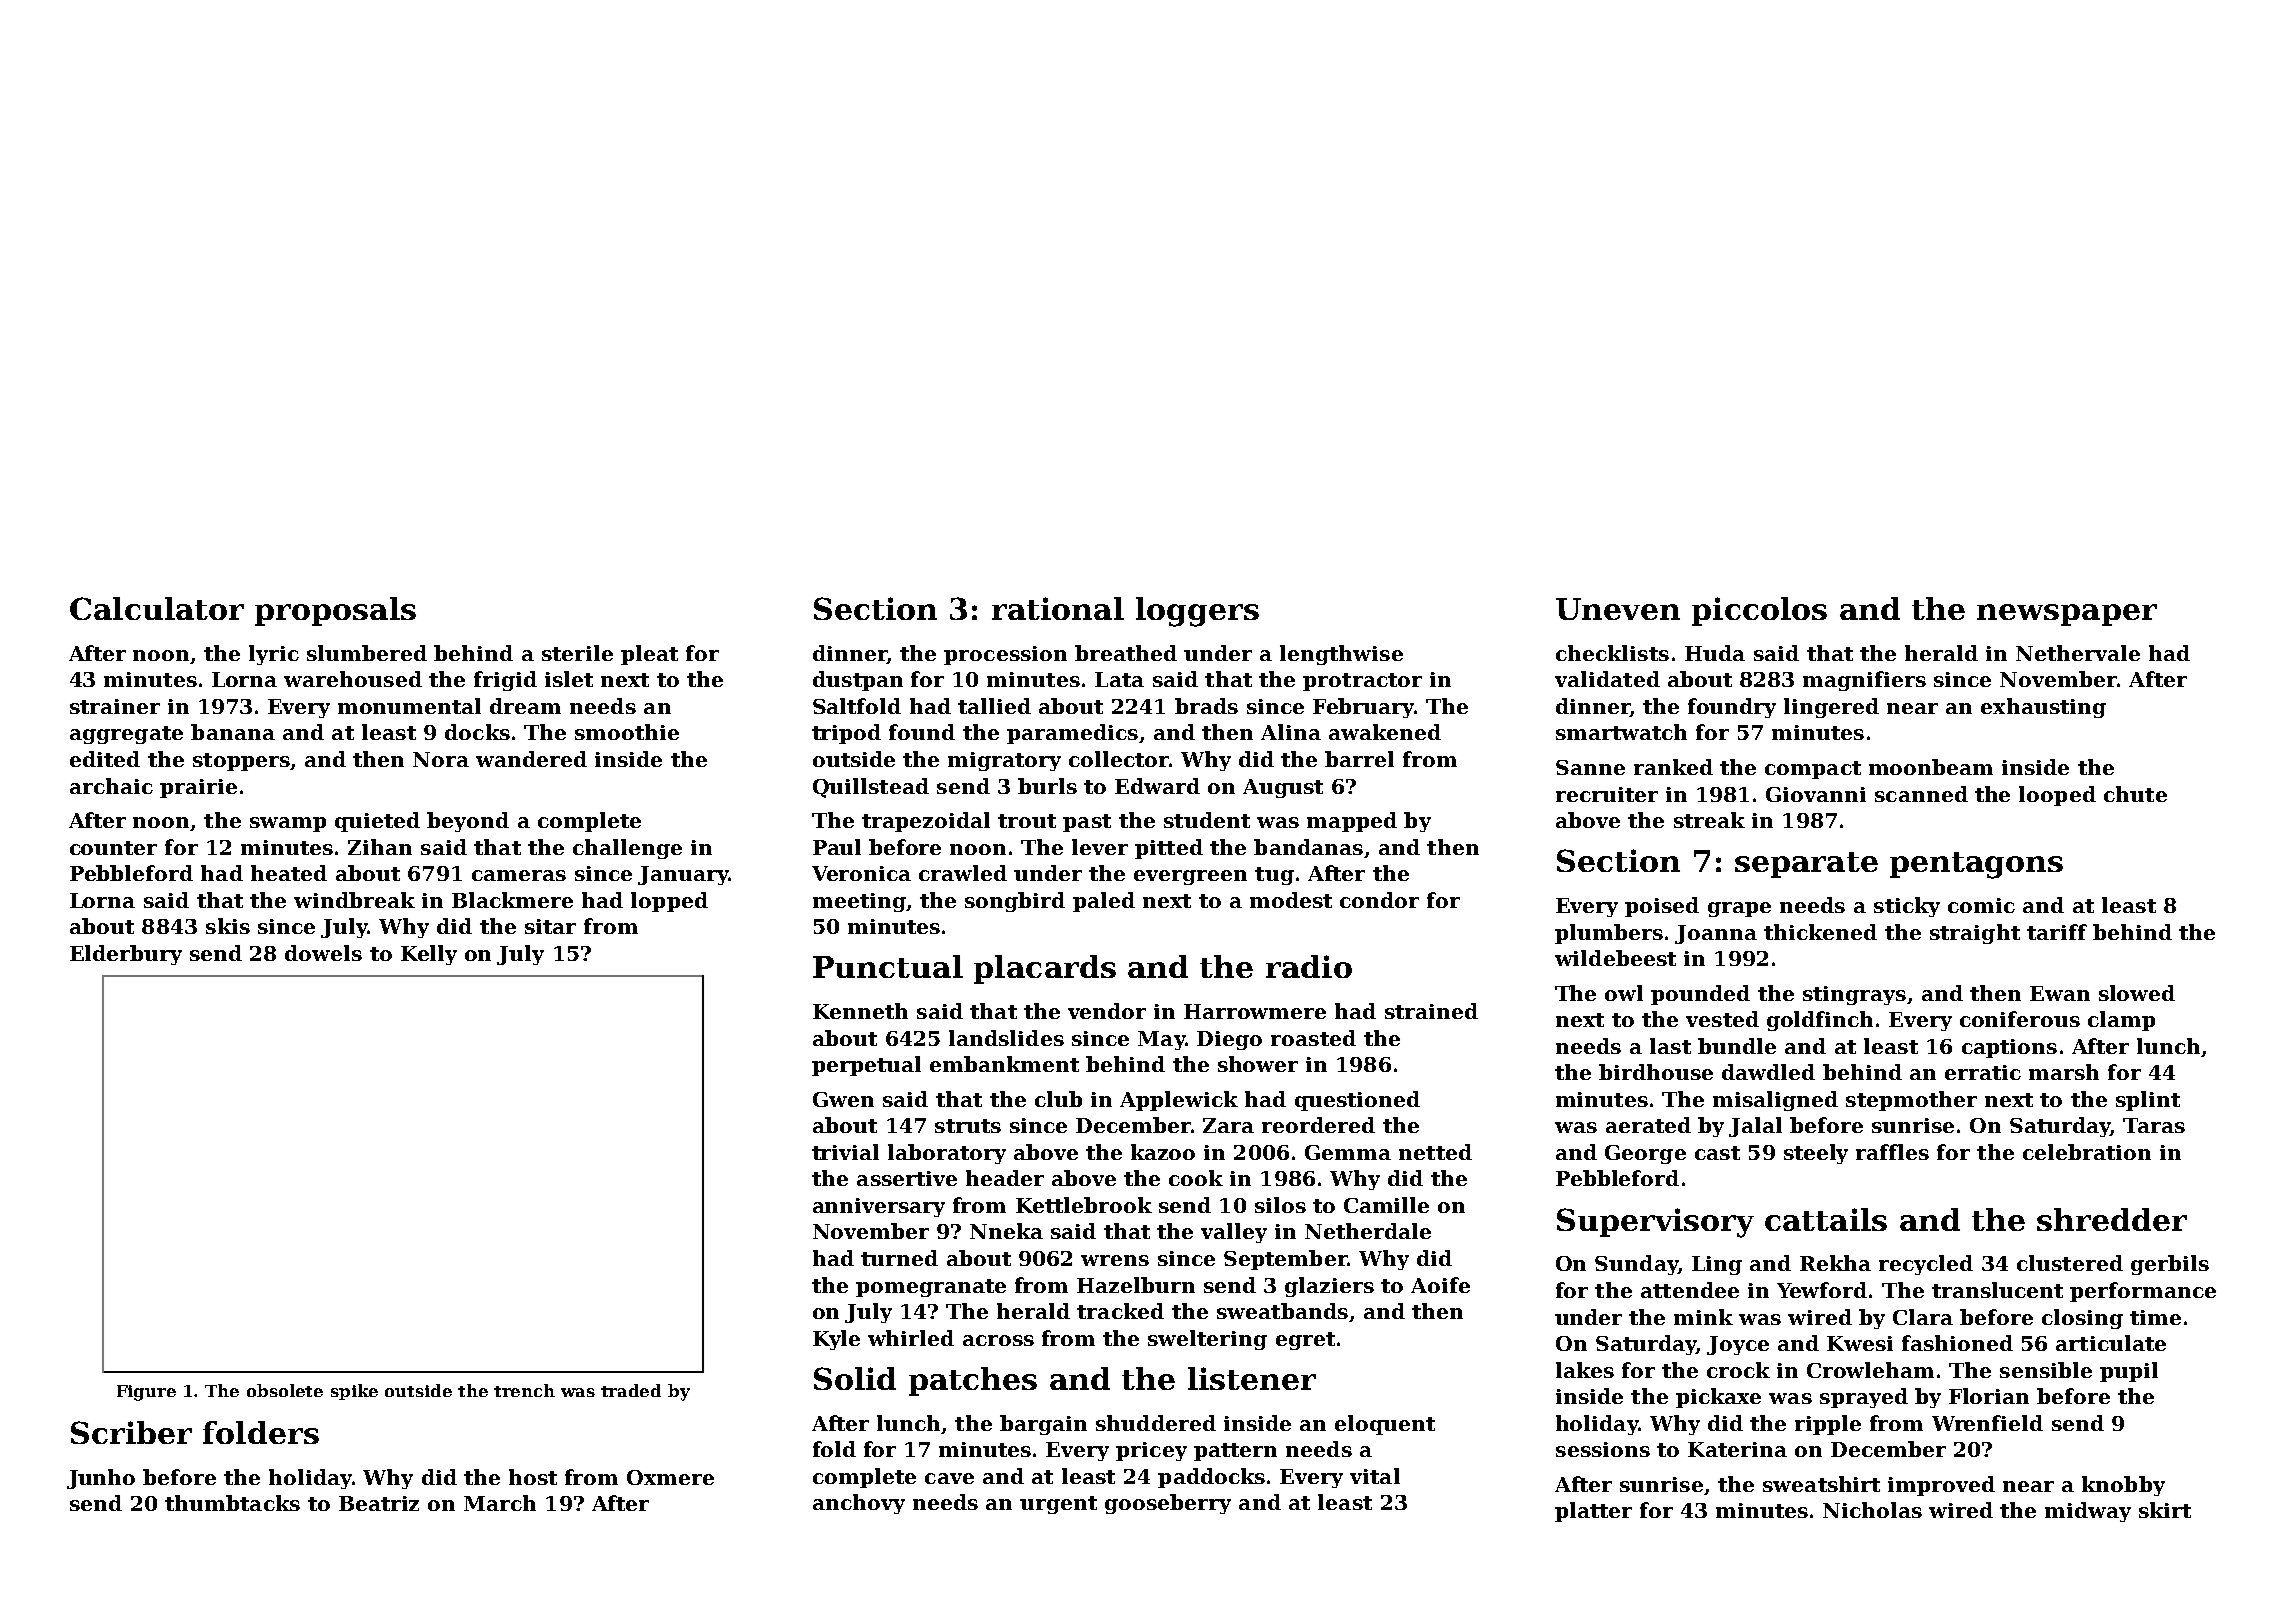 The height and width of the screenshot is (1620, 2292). What do you see at coordinates (1006, 1231) in the screenshot?
I see `Nneka` at bounding box center [1006, 1231].
